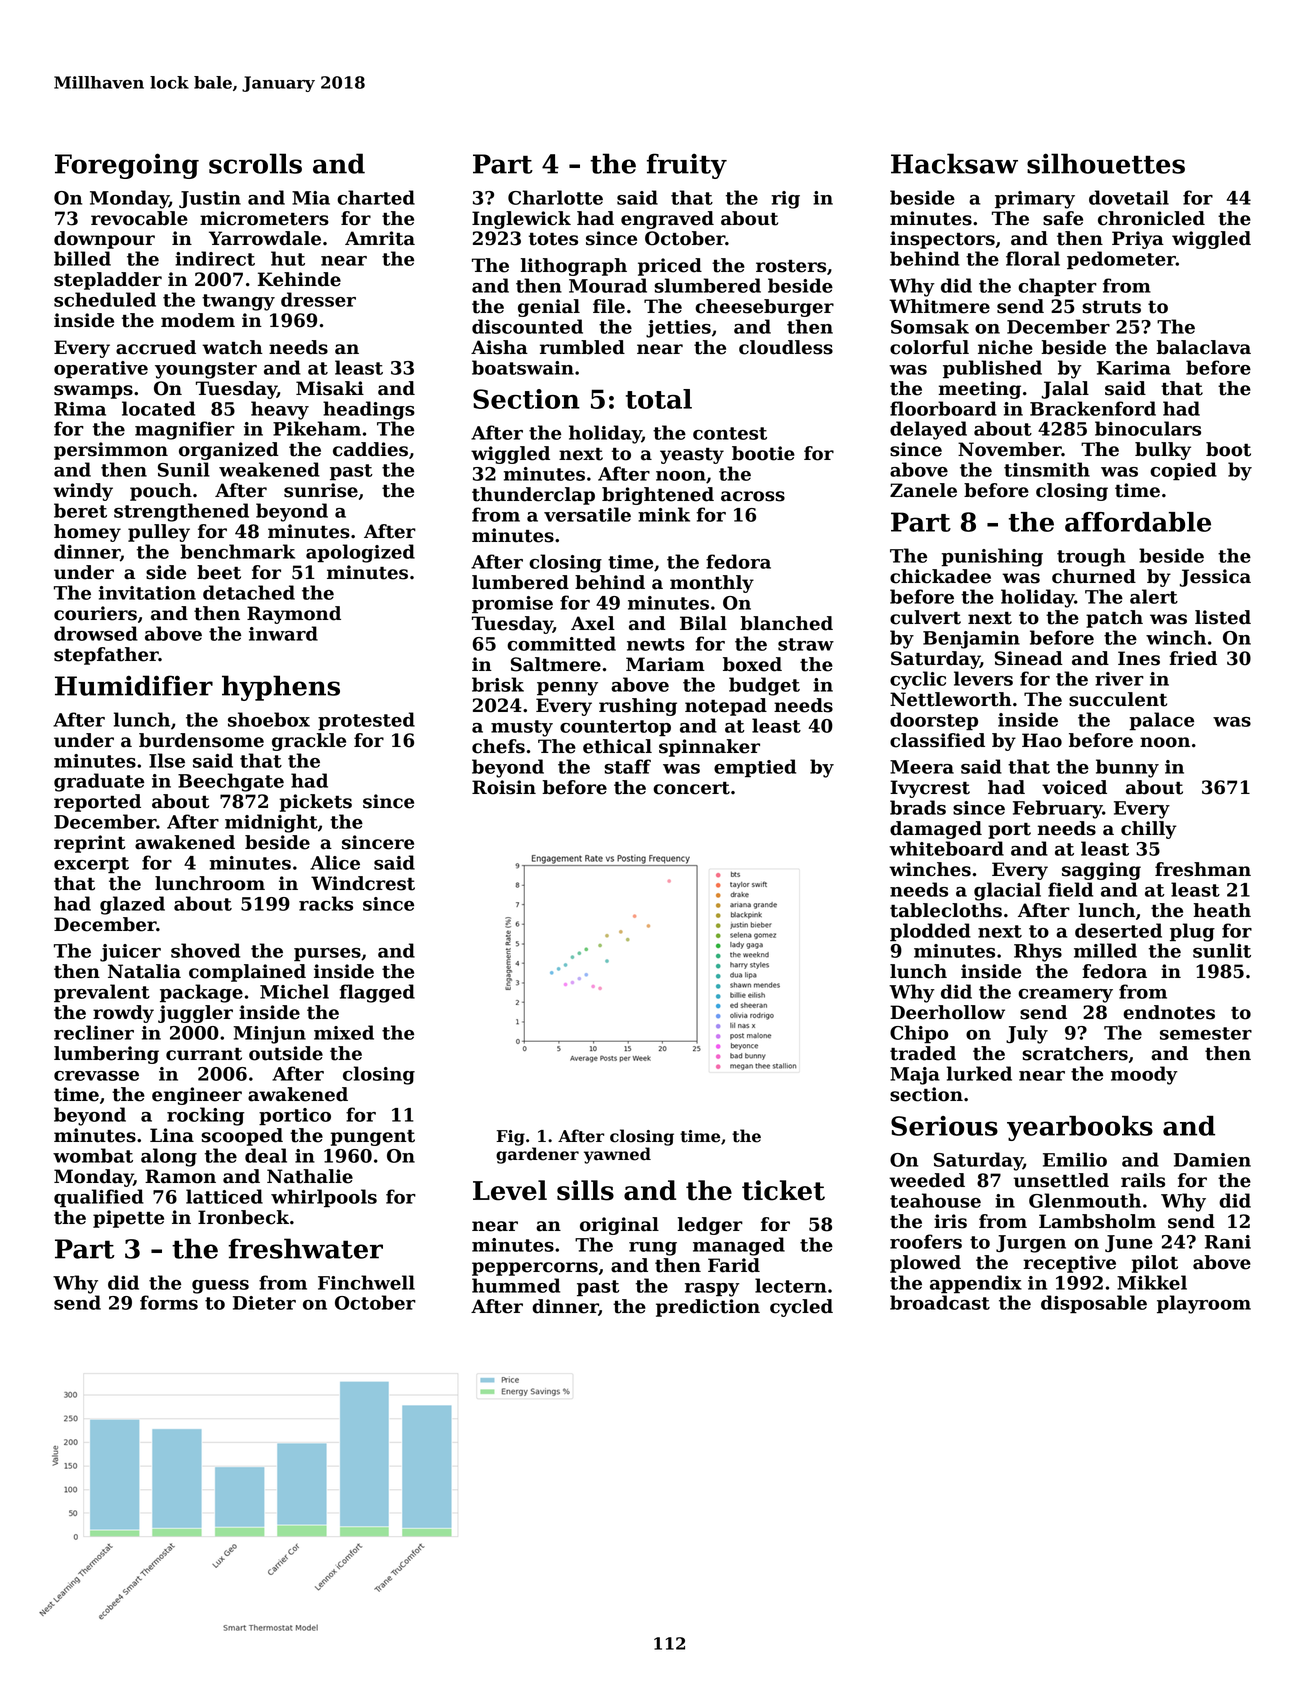  I want to click on stepfather, so click(106, 656).
